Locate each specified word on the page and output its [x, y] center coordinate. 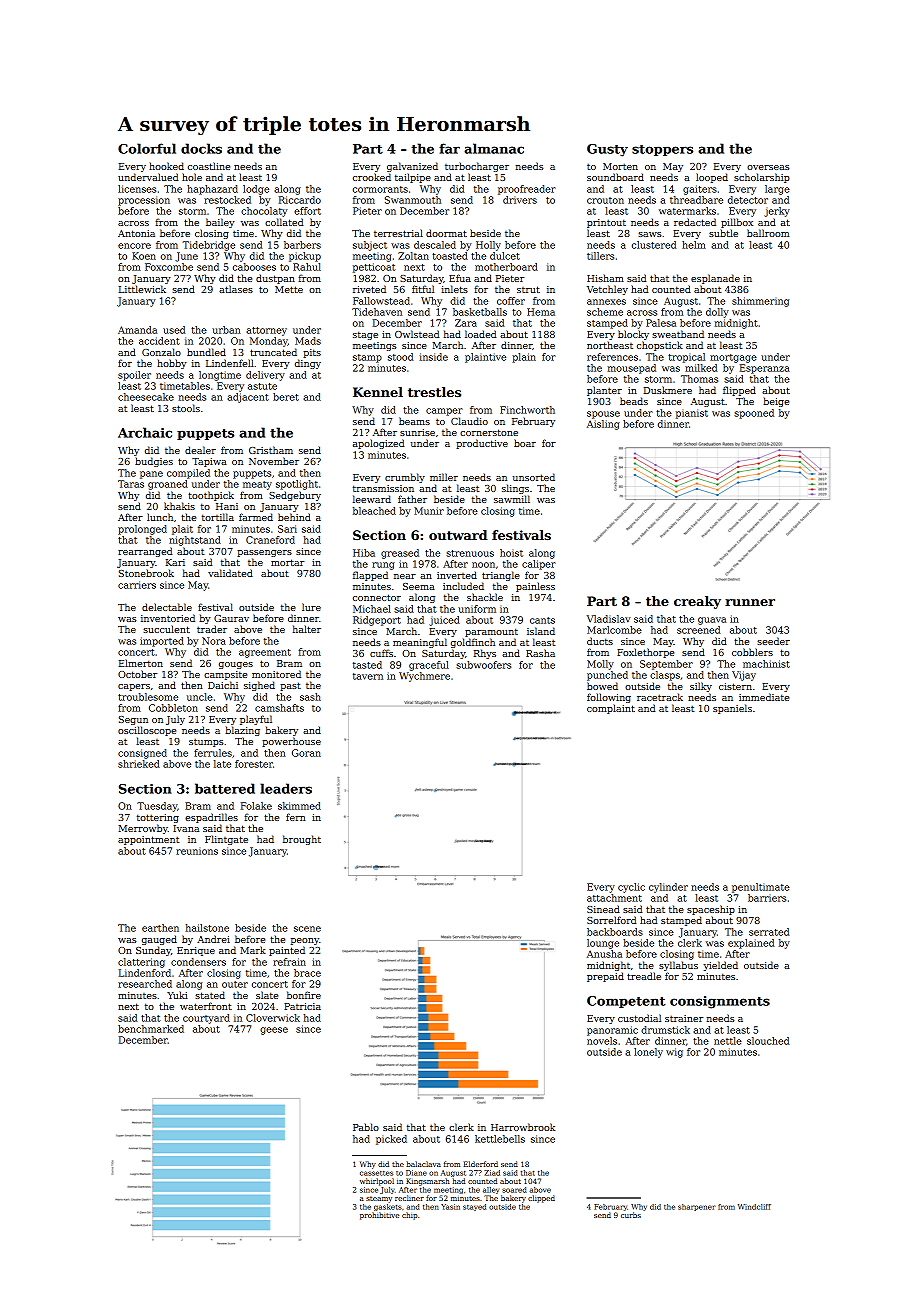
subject [370, 246]
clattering [141, 963]
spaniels [732, 709]
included [463, 586]
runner [750, 602]
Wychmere [424, 677]
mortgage [733, 358]
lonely [648, 1053]
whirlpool [377, 1182]
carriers [137, 585]
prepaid [605, 977]
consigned [142, 754]
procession [144, 201]
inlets [455, 289]
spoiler [134, 376]
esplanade [715, 279]
